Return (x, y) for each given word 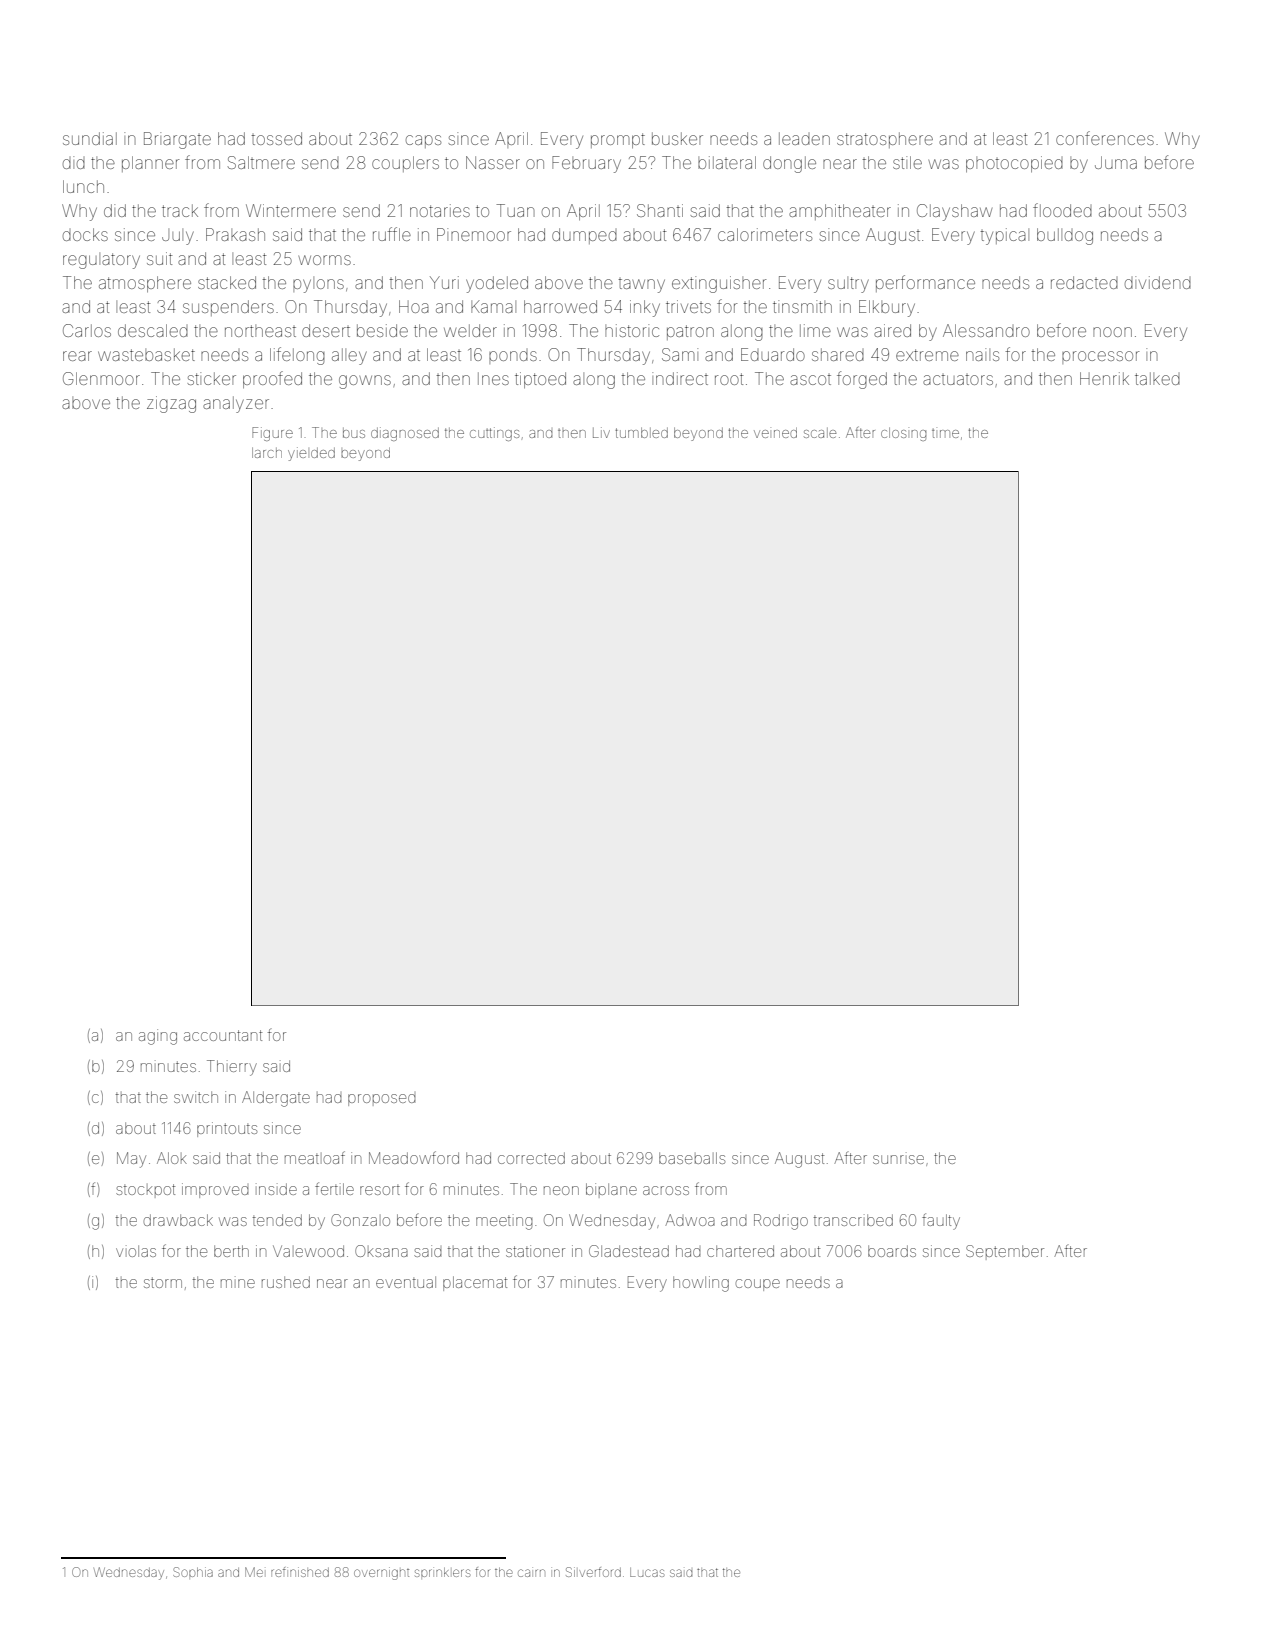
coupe (758, 1285)
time (945, 433)
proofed (272, 379)
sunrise (898, 1159)
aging (158, 1037)
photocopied (1014, 164)
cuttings (494, 434)
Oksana (381, 1251)
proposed (382, 1100)
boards (892, 1251)
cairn (531, 1573)
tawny (641, 286)
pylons (318, 285)
